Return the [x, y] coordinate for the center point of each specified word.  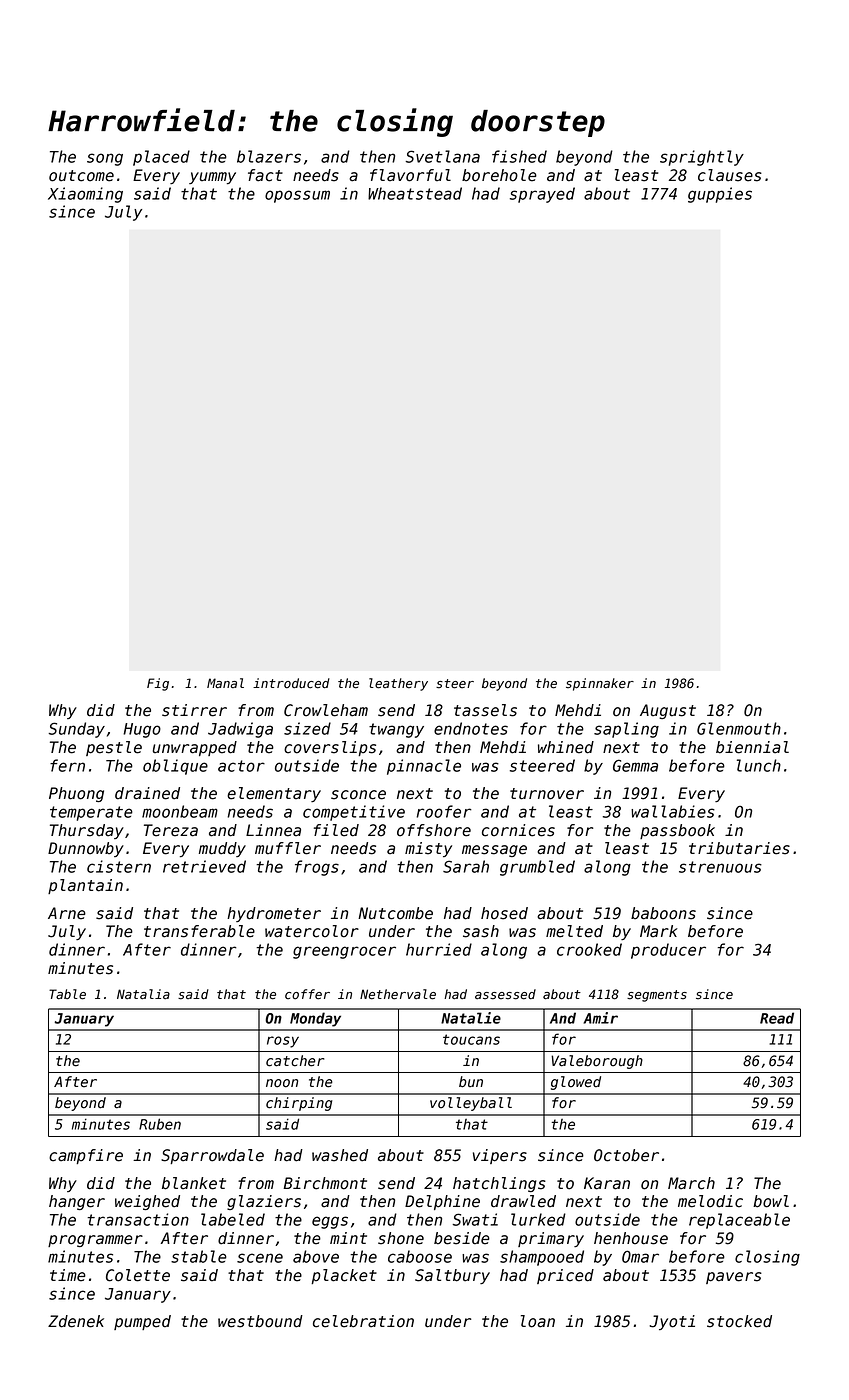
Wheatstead [415, 193]
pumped [142, 1322]
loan [538, 1321]
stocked [739, 1321]
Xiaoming [85, 195]
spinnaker [600, 684]
